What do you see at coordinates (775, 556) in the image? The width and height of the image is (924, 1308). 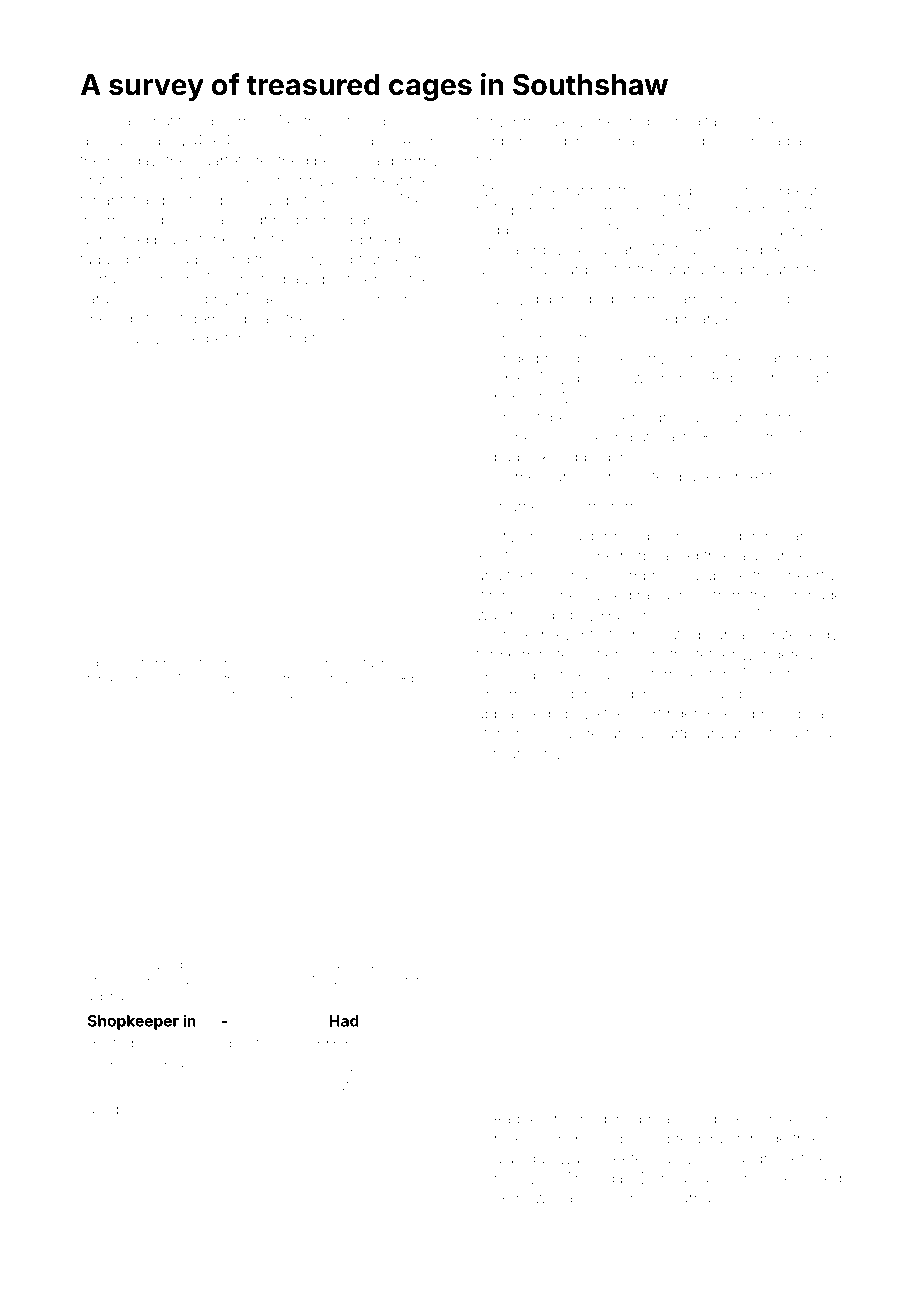 I see `salamanders` at bounding box center [775, 556].
